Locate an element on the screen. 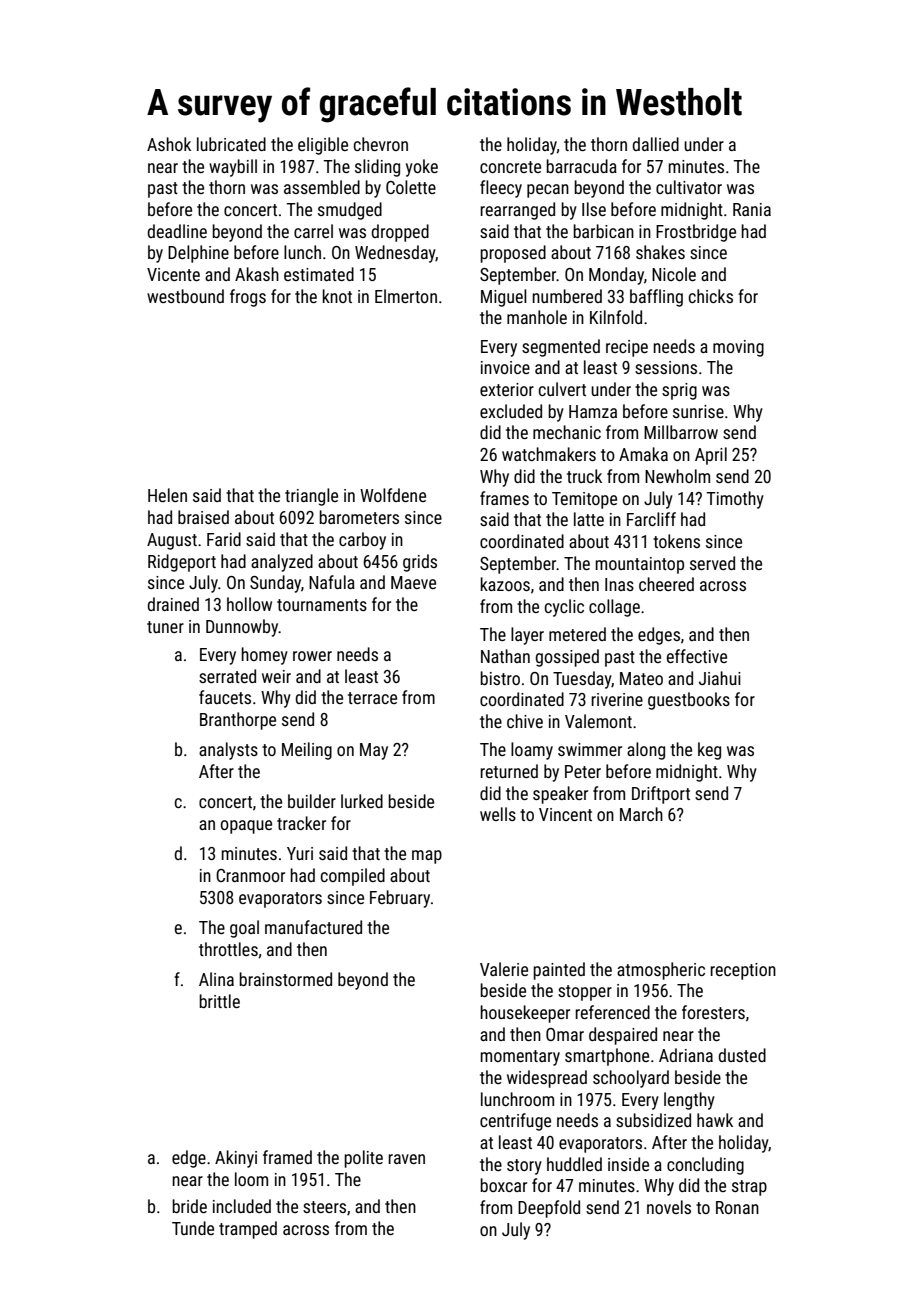  analysts is located at coordinates (228, 751).
